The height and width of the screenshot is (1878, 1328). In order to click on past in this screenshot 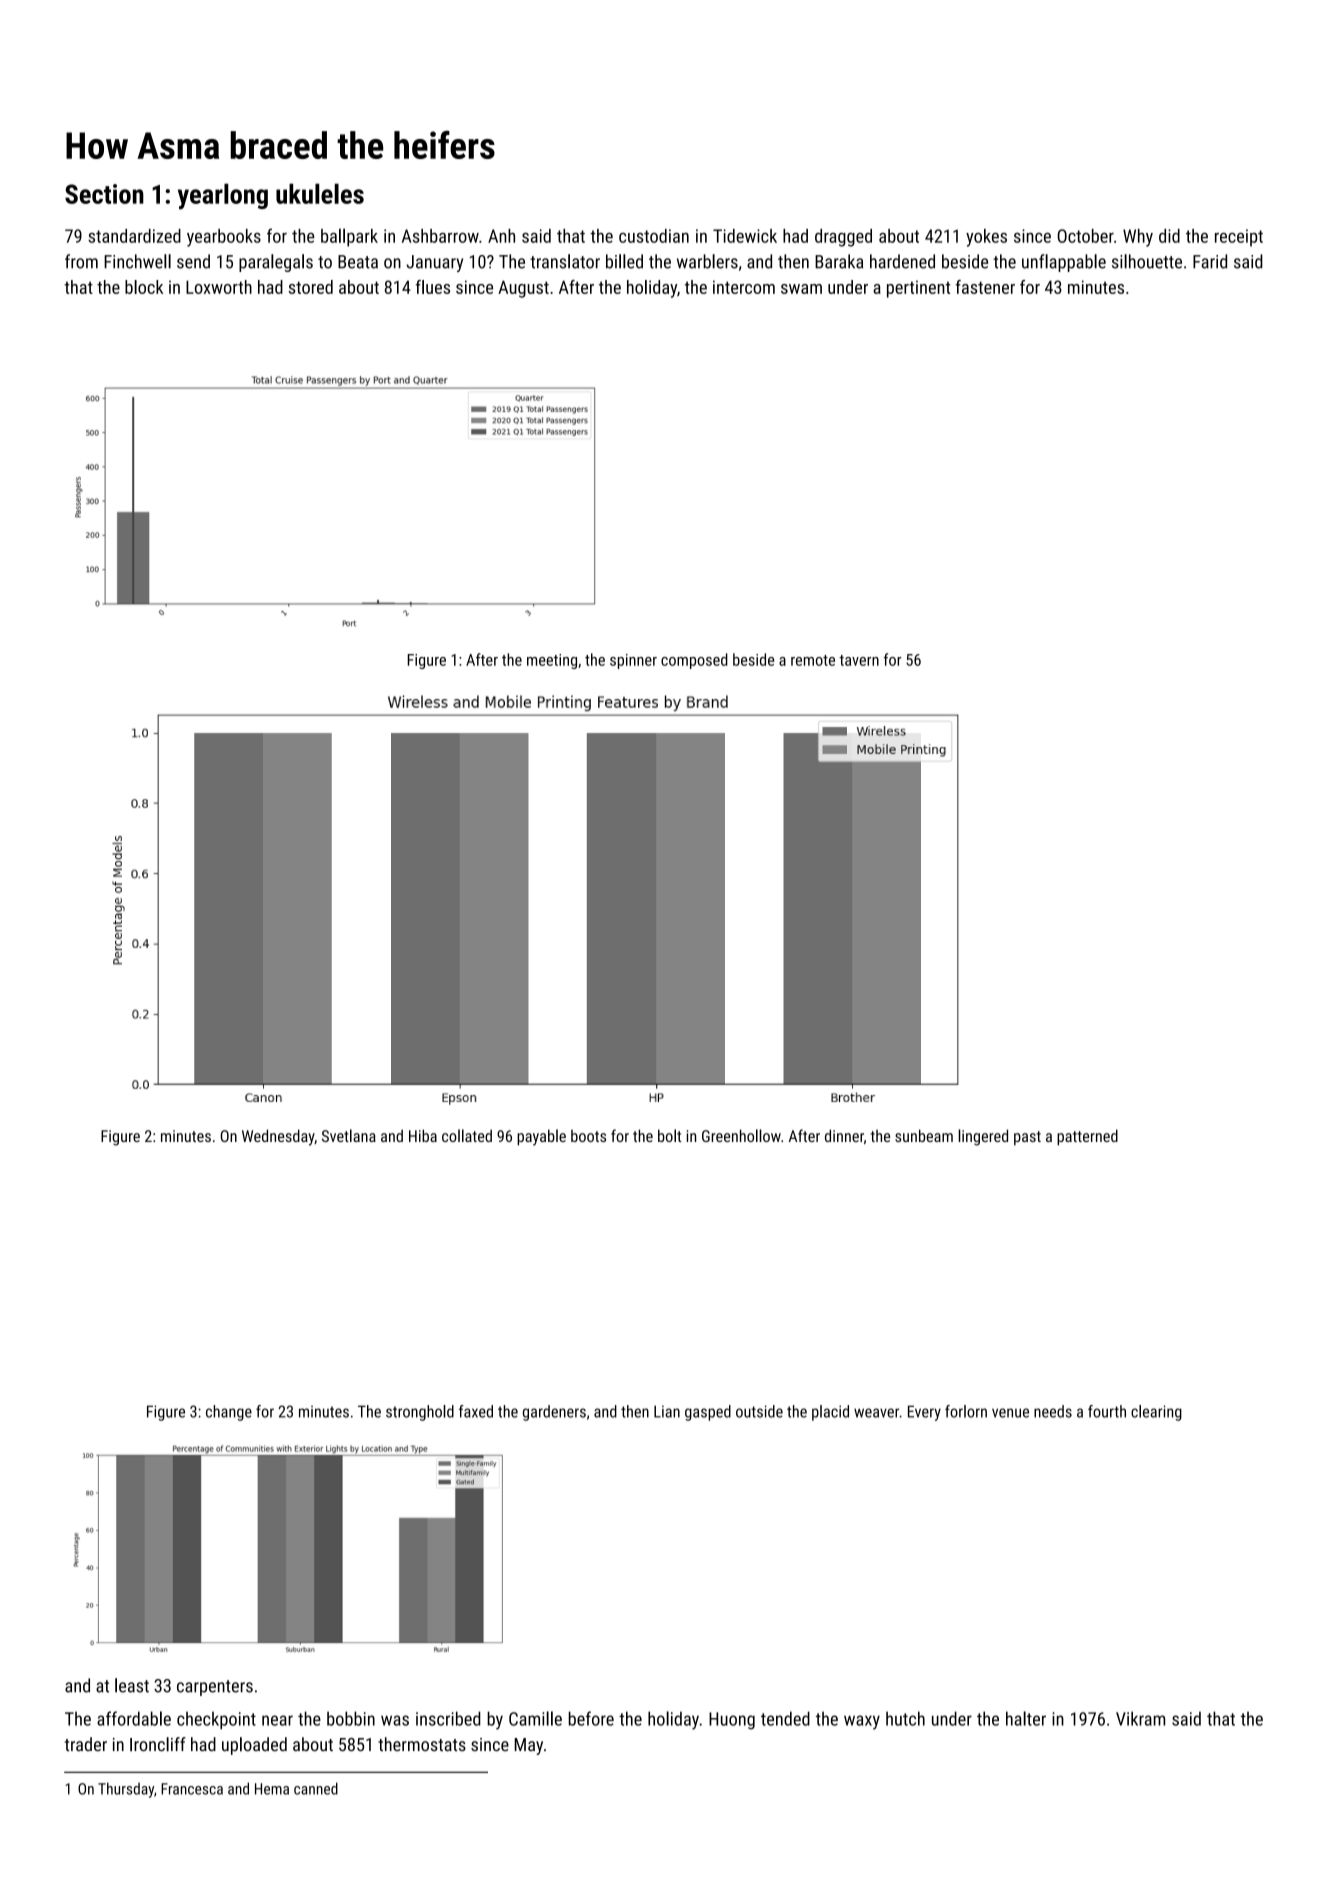, I will do `click(1027, 1138)`.
